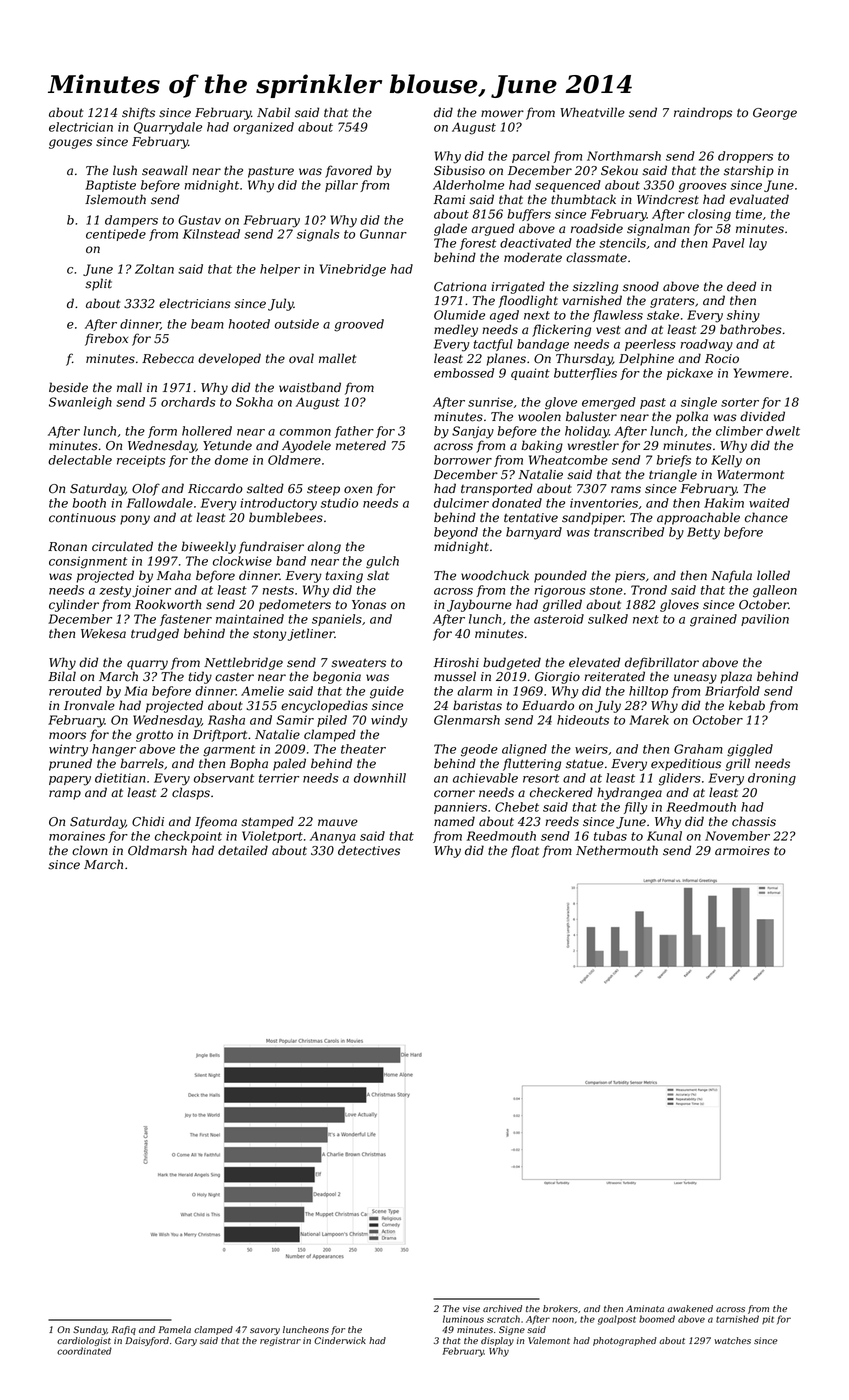 This screenshot has width=849, height=1400. Describe the element at coordinates (562, 821) in the screenshot. I see `reeds` at that location.
